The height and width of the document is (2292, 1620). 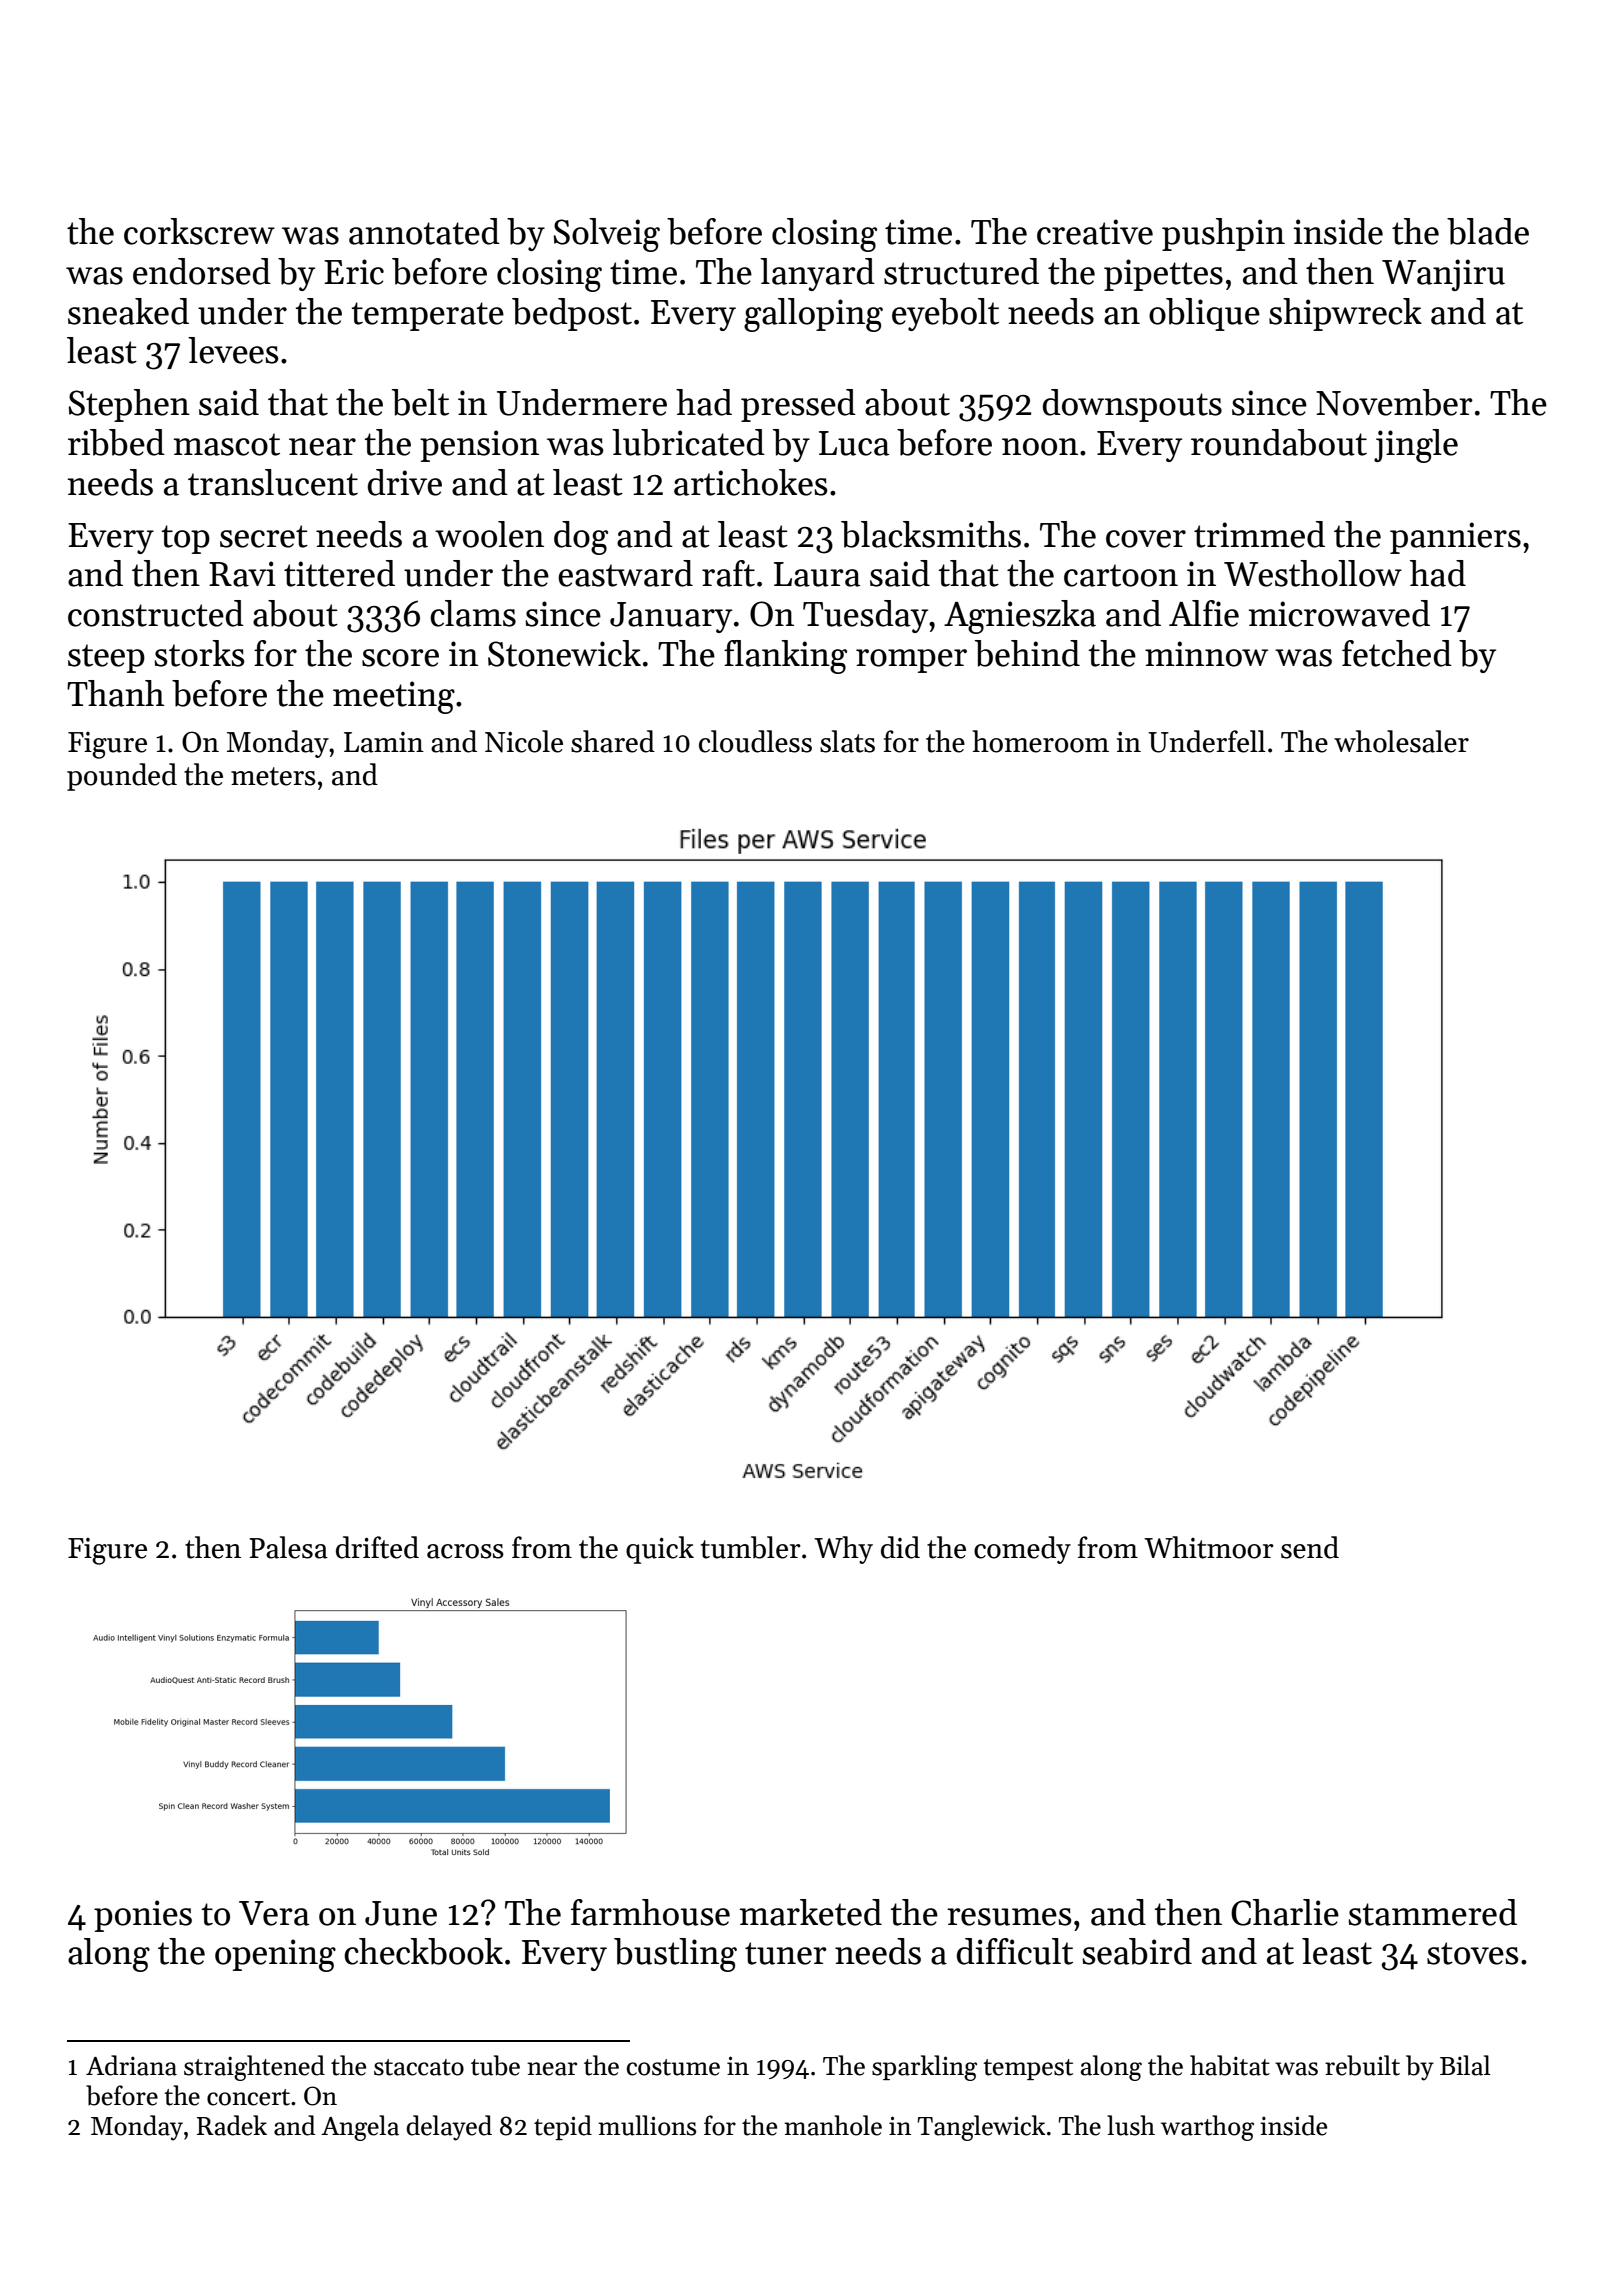 I want to click on cloudless, so click(x=755, y=741).
